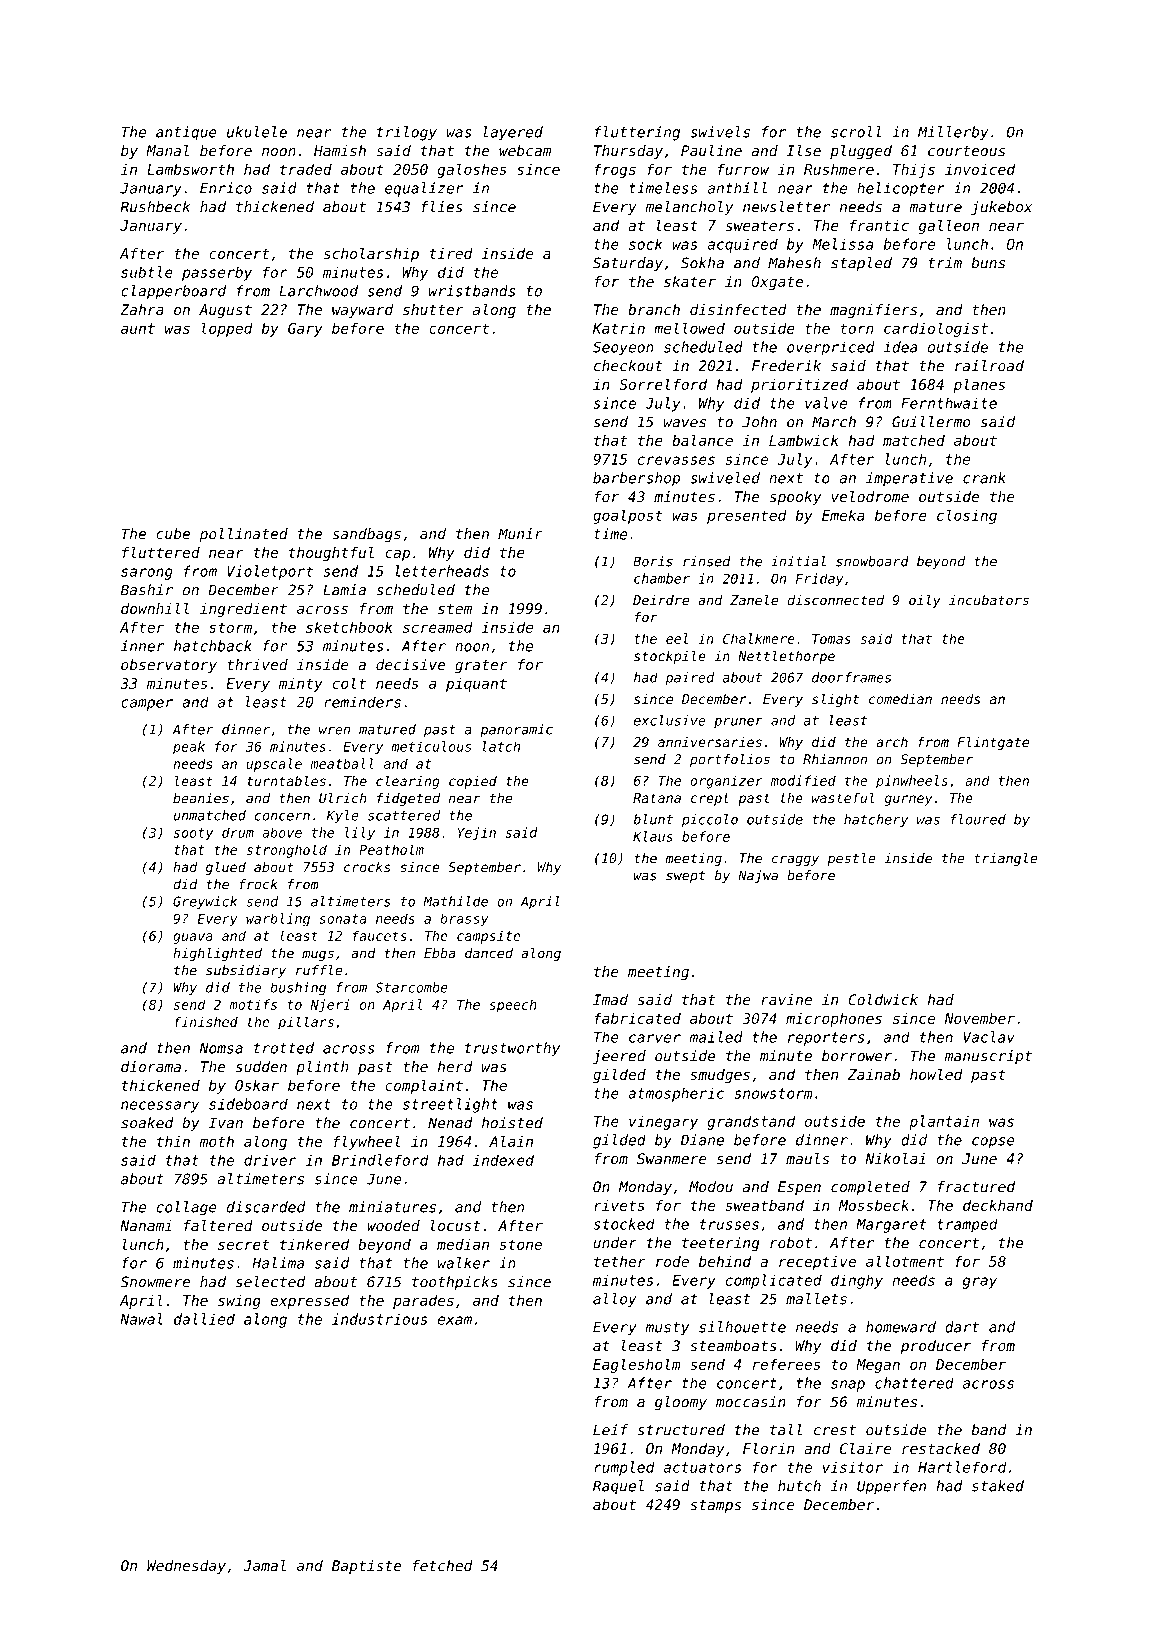 The height and width of the screenshot is (1640, 1160). Describe the element at coordinates (720, 132) in the screenshot. I see `swivels` at that location.
